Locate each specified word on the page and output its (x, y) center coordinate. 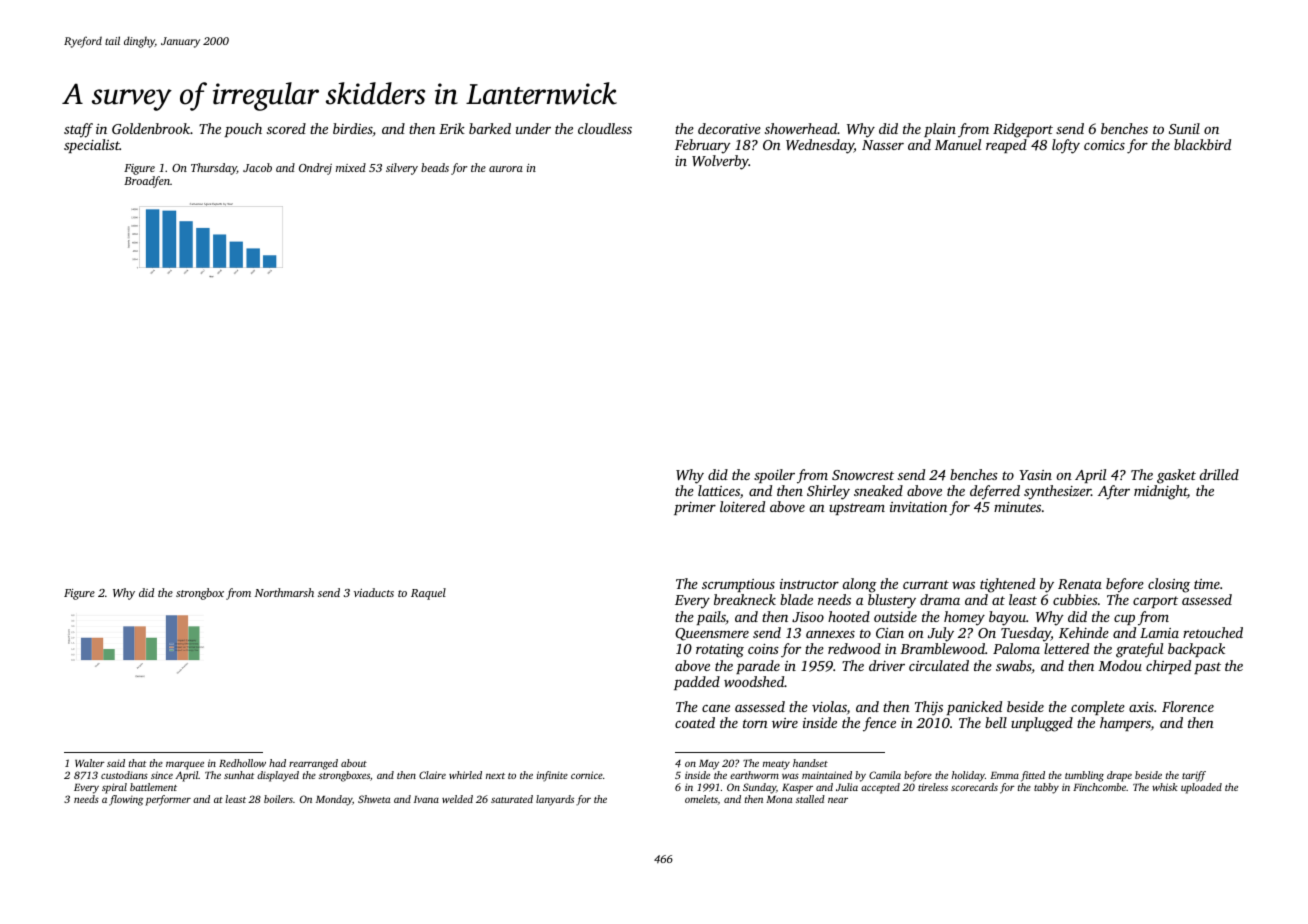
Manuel (958, 144)
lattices (719, 490)
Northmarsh (284, 592)
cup (1124, 620)
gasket (1176, 476)
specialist (92, 146)
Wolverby (720, 162)
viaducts (374, 592)
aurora (506, 169)
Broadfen (147, 182)
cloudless (605, 128)
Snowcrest (863, 475)
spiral (114, 788)
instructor (809, 584)
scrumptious (738, 585)
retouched (1213, 632)
